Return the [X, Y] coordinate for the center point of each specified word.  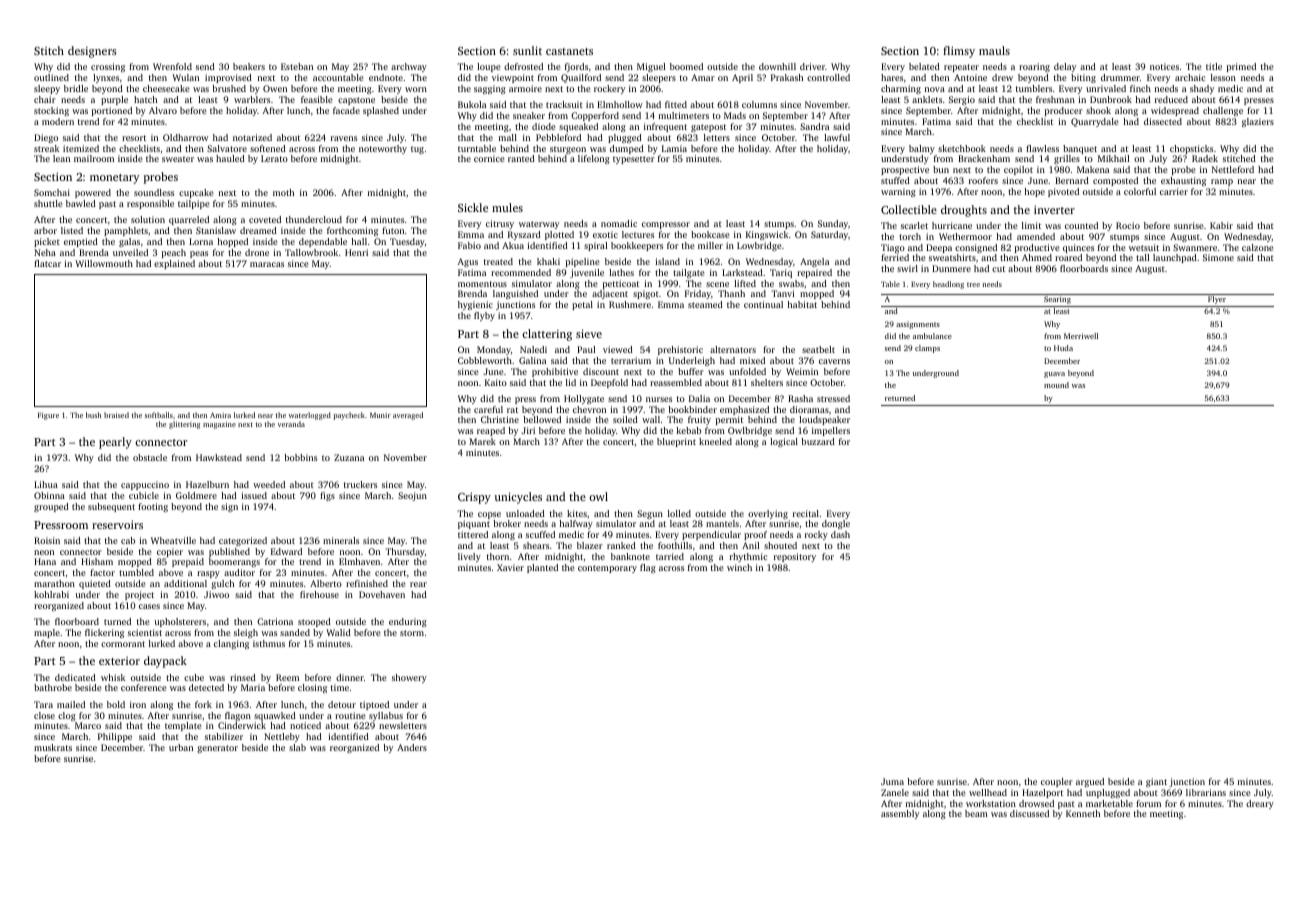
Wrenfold [172, 66]
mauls [994, 50]
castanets [569, 51]
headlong [948, 285]
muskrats [53, 747]
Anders [412, 747]
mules [507, 207]
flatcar [47, 263]
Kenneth [1083, 813]
